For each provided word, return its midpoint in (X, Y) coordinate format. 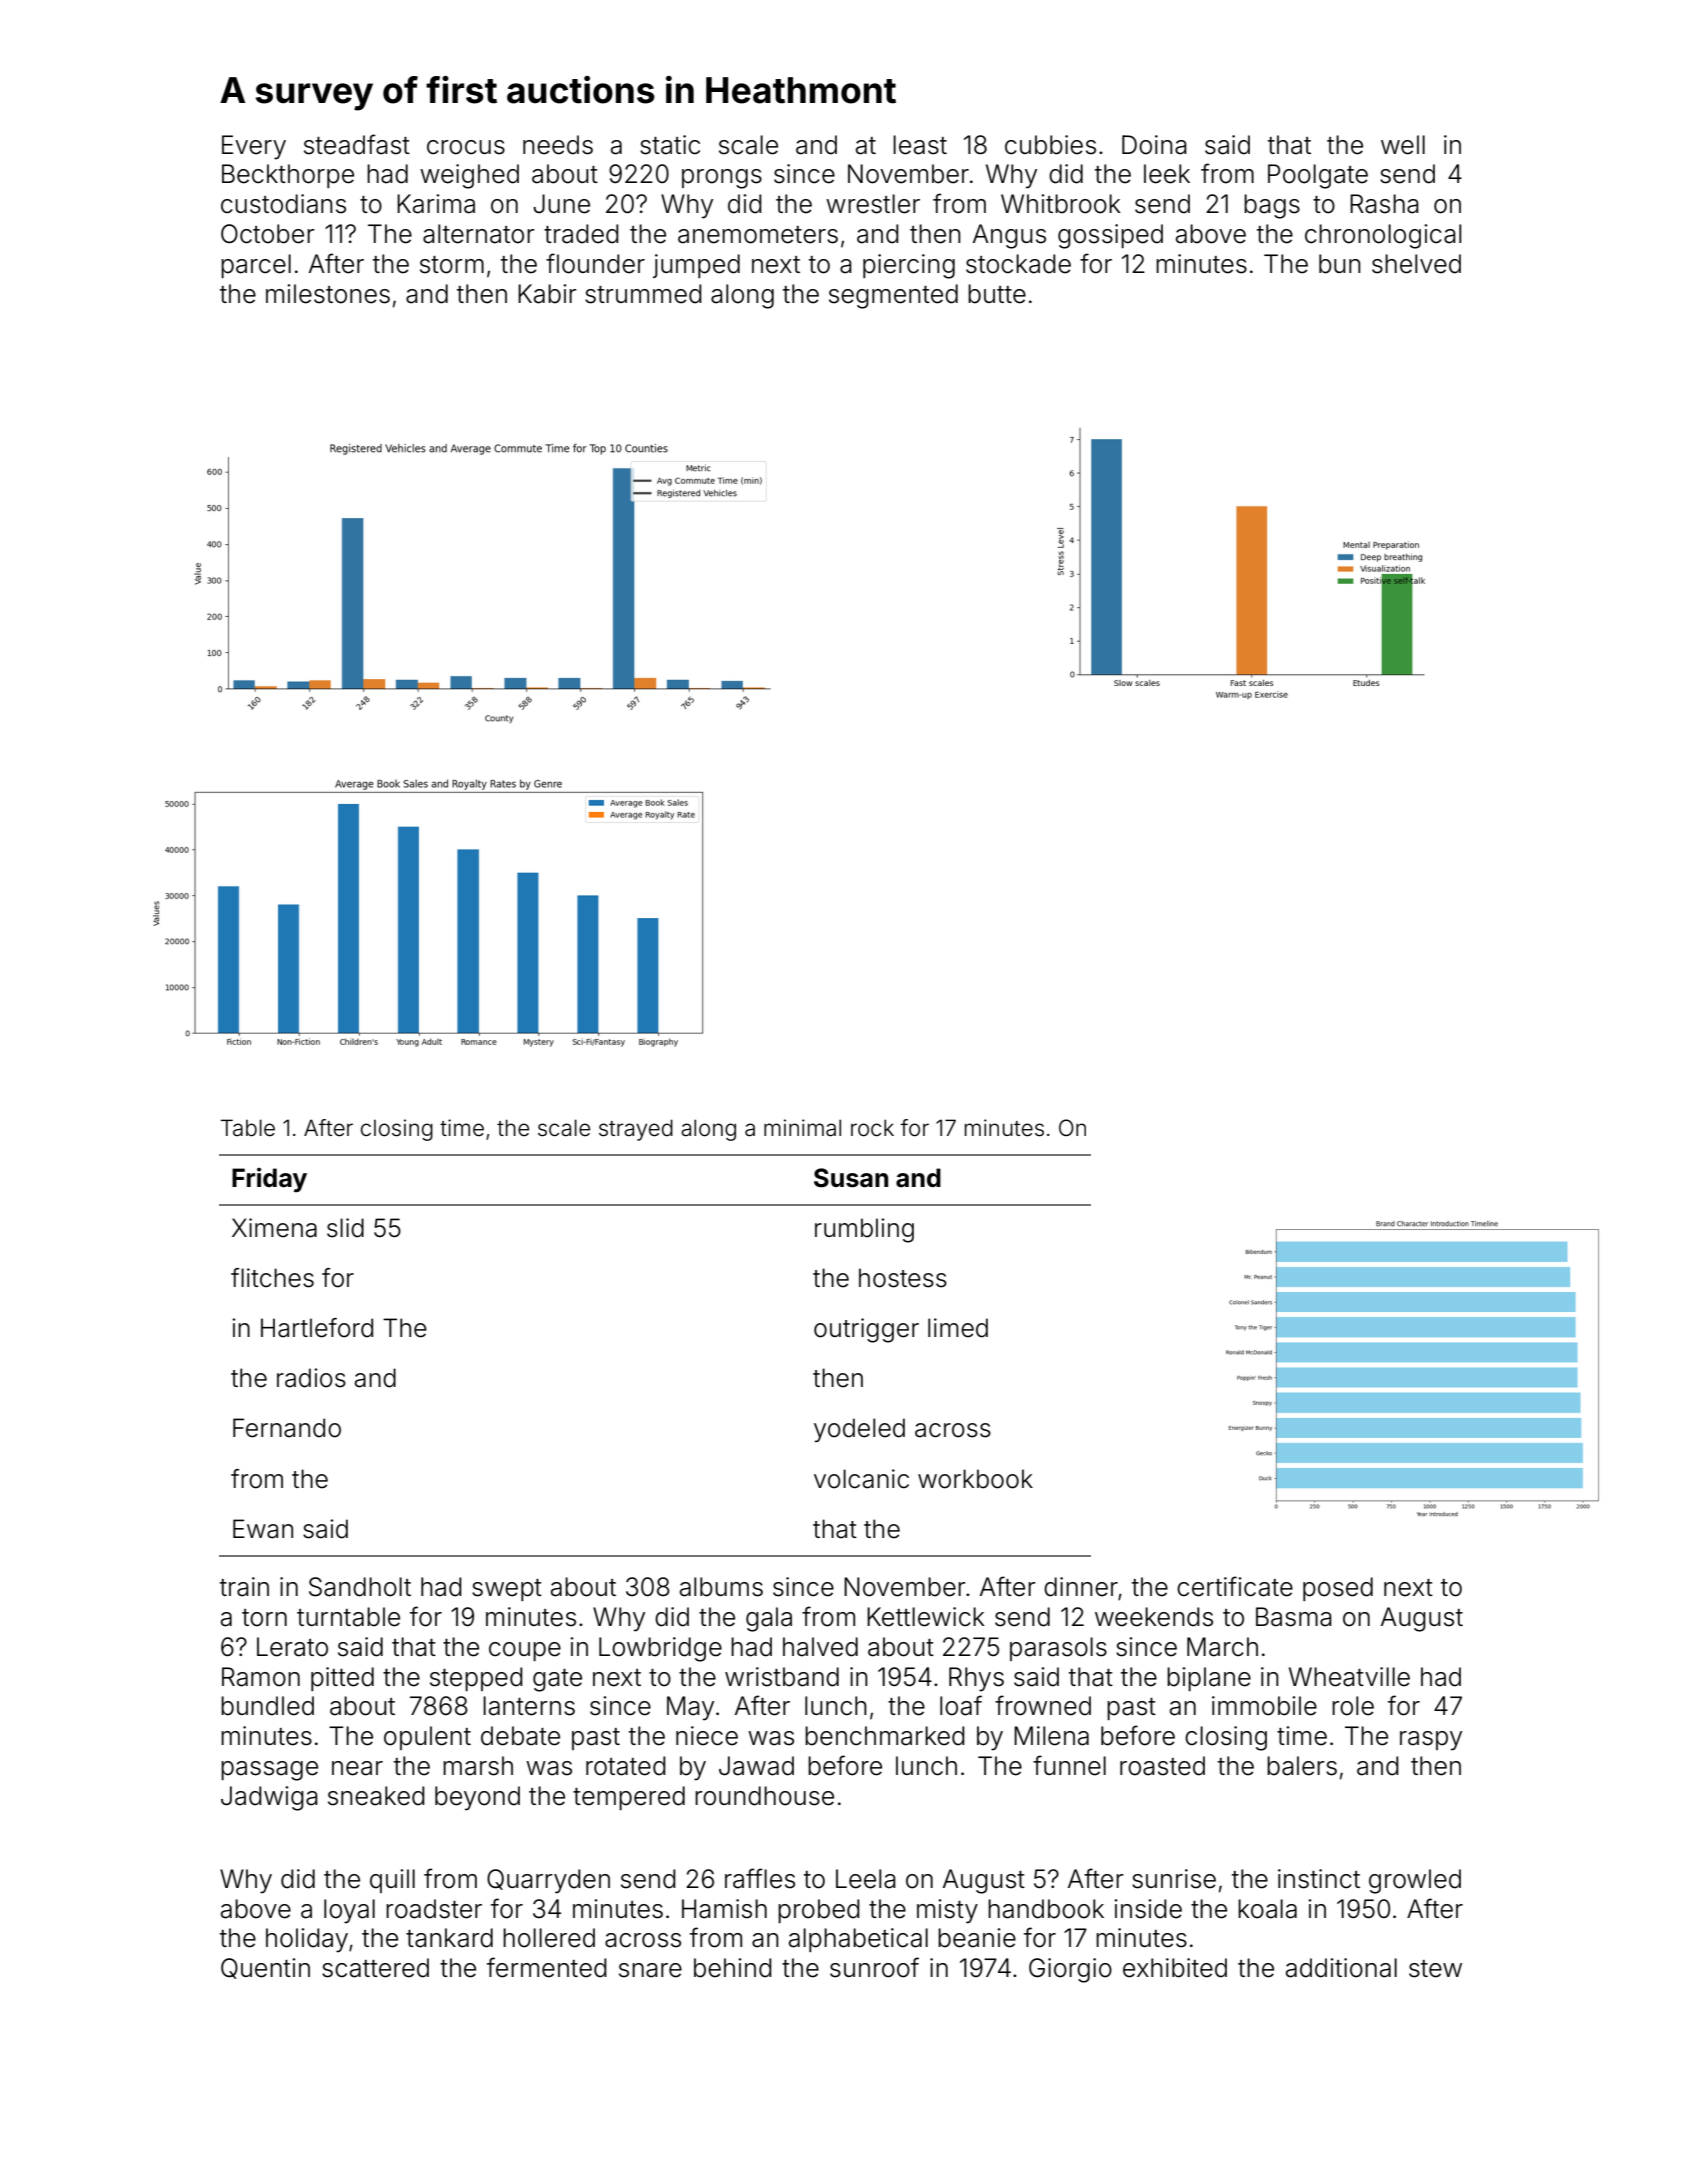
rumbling (864, 1230)
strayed (636, 1130)
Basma (1294, 1617)
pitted (342, 1679)
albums (721, 1587)
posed (1338, 1589)
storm (452, 265)
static (670, 145)
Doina (1154, 145)
